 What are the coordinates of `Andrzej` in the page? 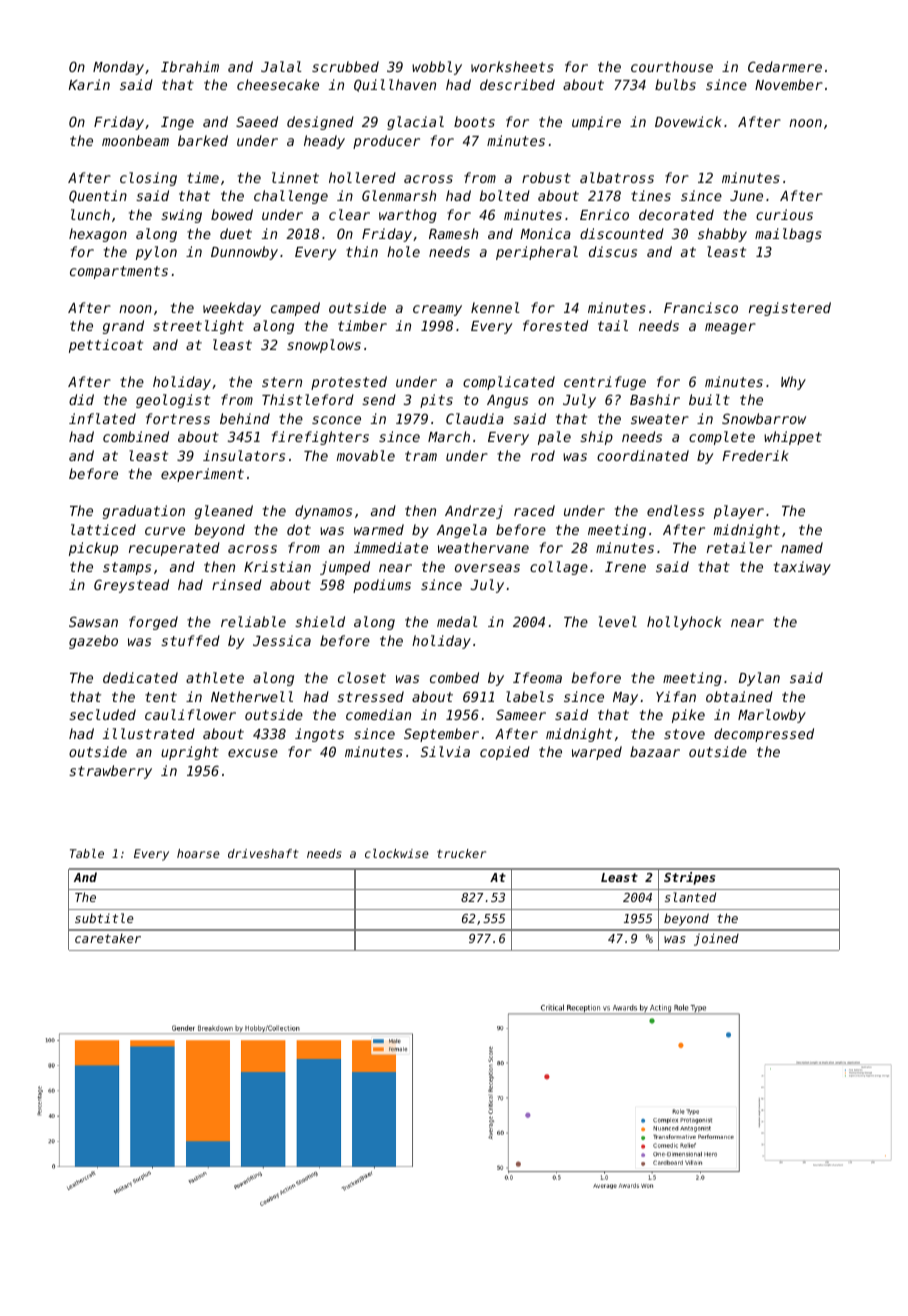 It's located at (474, 512).
